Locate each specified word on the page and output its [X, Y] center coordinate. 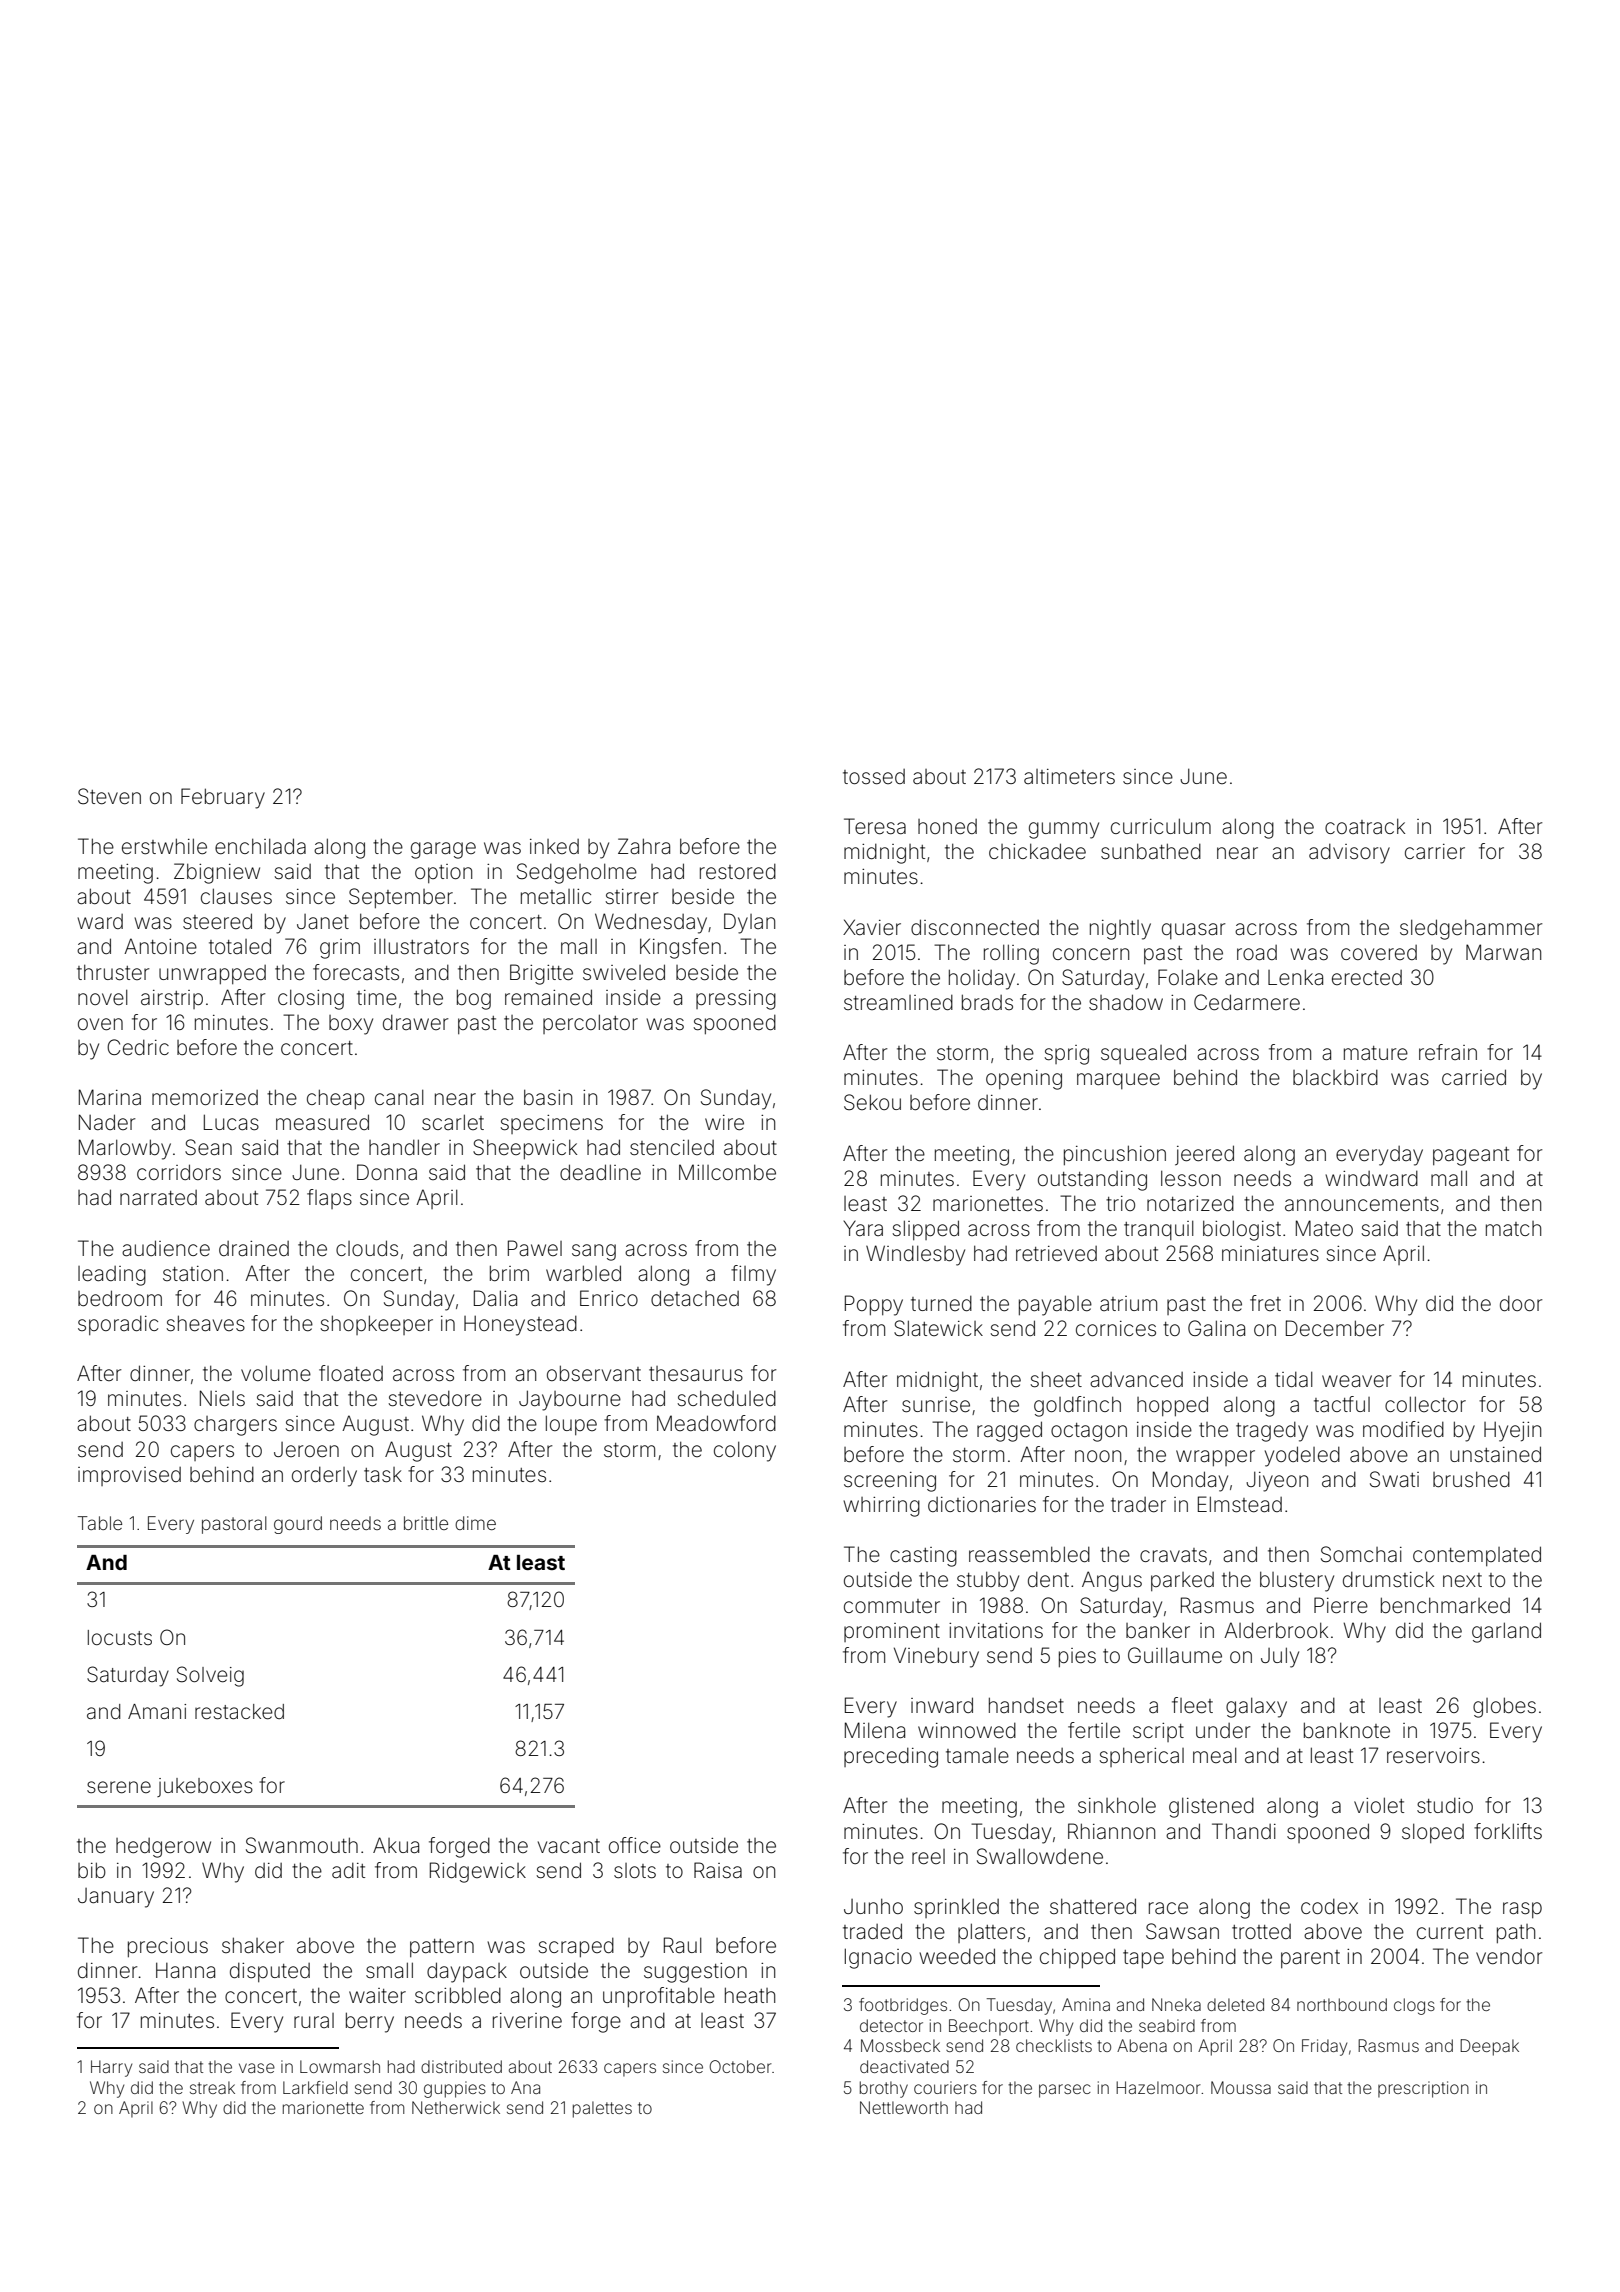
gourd [298, 1525]
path [1516, 1933]
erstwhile [164, 846]
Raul [683, 1945]
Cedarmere [1247, 1002]
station [193, 1273]
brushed [1471, 1479]
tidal [1294, 1379]
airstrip [172, 999]
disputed [270, 1972]
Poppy [874, 1305]
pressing [736, 1000]
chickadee [1037, 851]
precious [168, 1947]
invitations [996, 1630]
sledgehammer [1471, 929]
